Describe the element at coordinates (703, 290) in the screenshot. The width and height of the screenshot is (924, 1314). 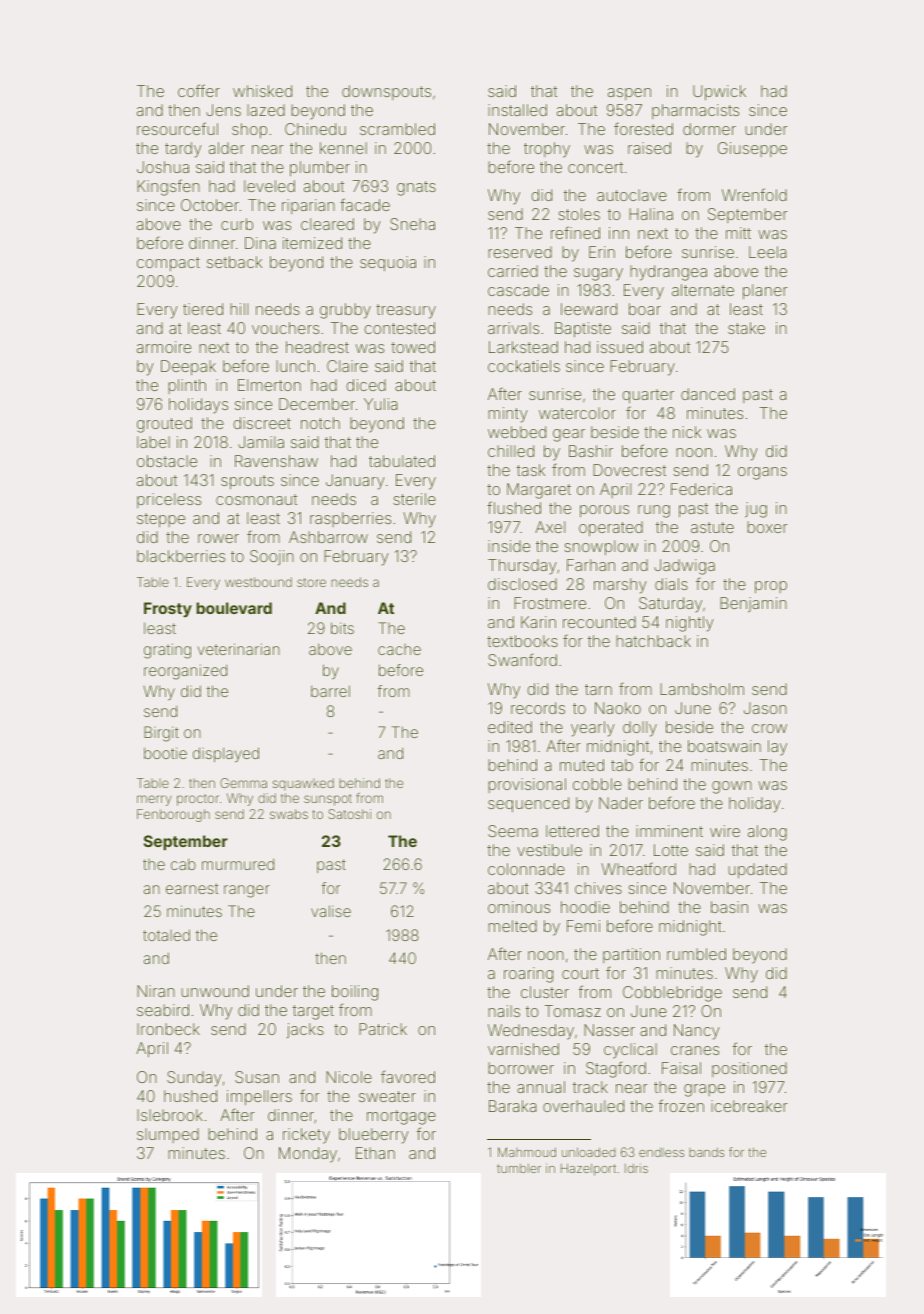
I see `alternate` at that location.
